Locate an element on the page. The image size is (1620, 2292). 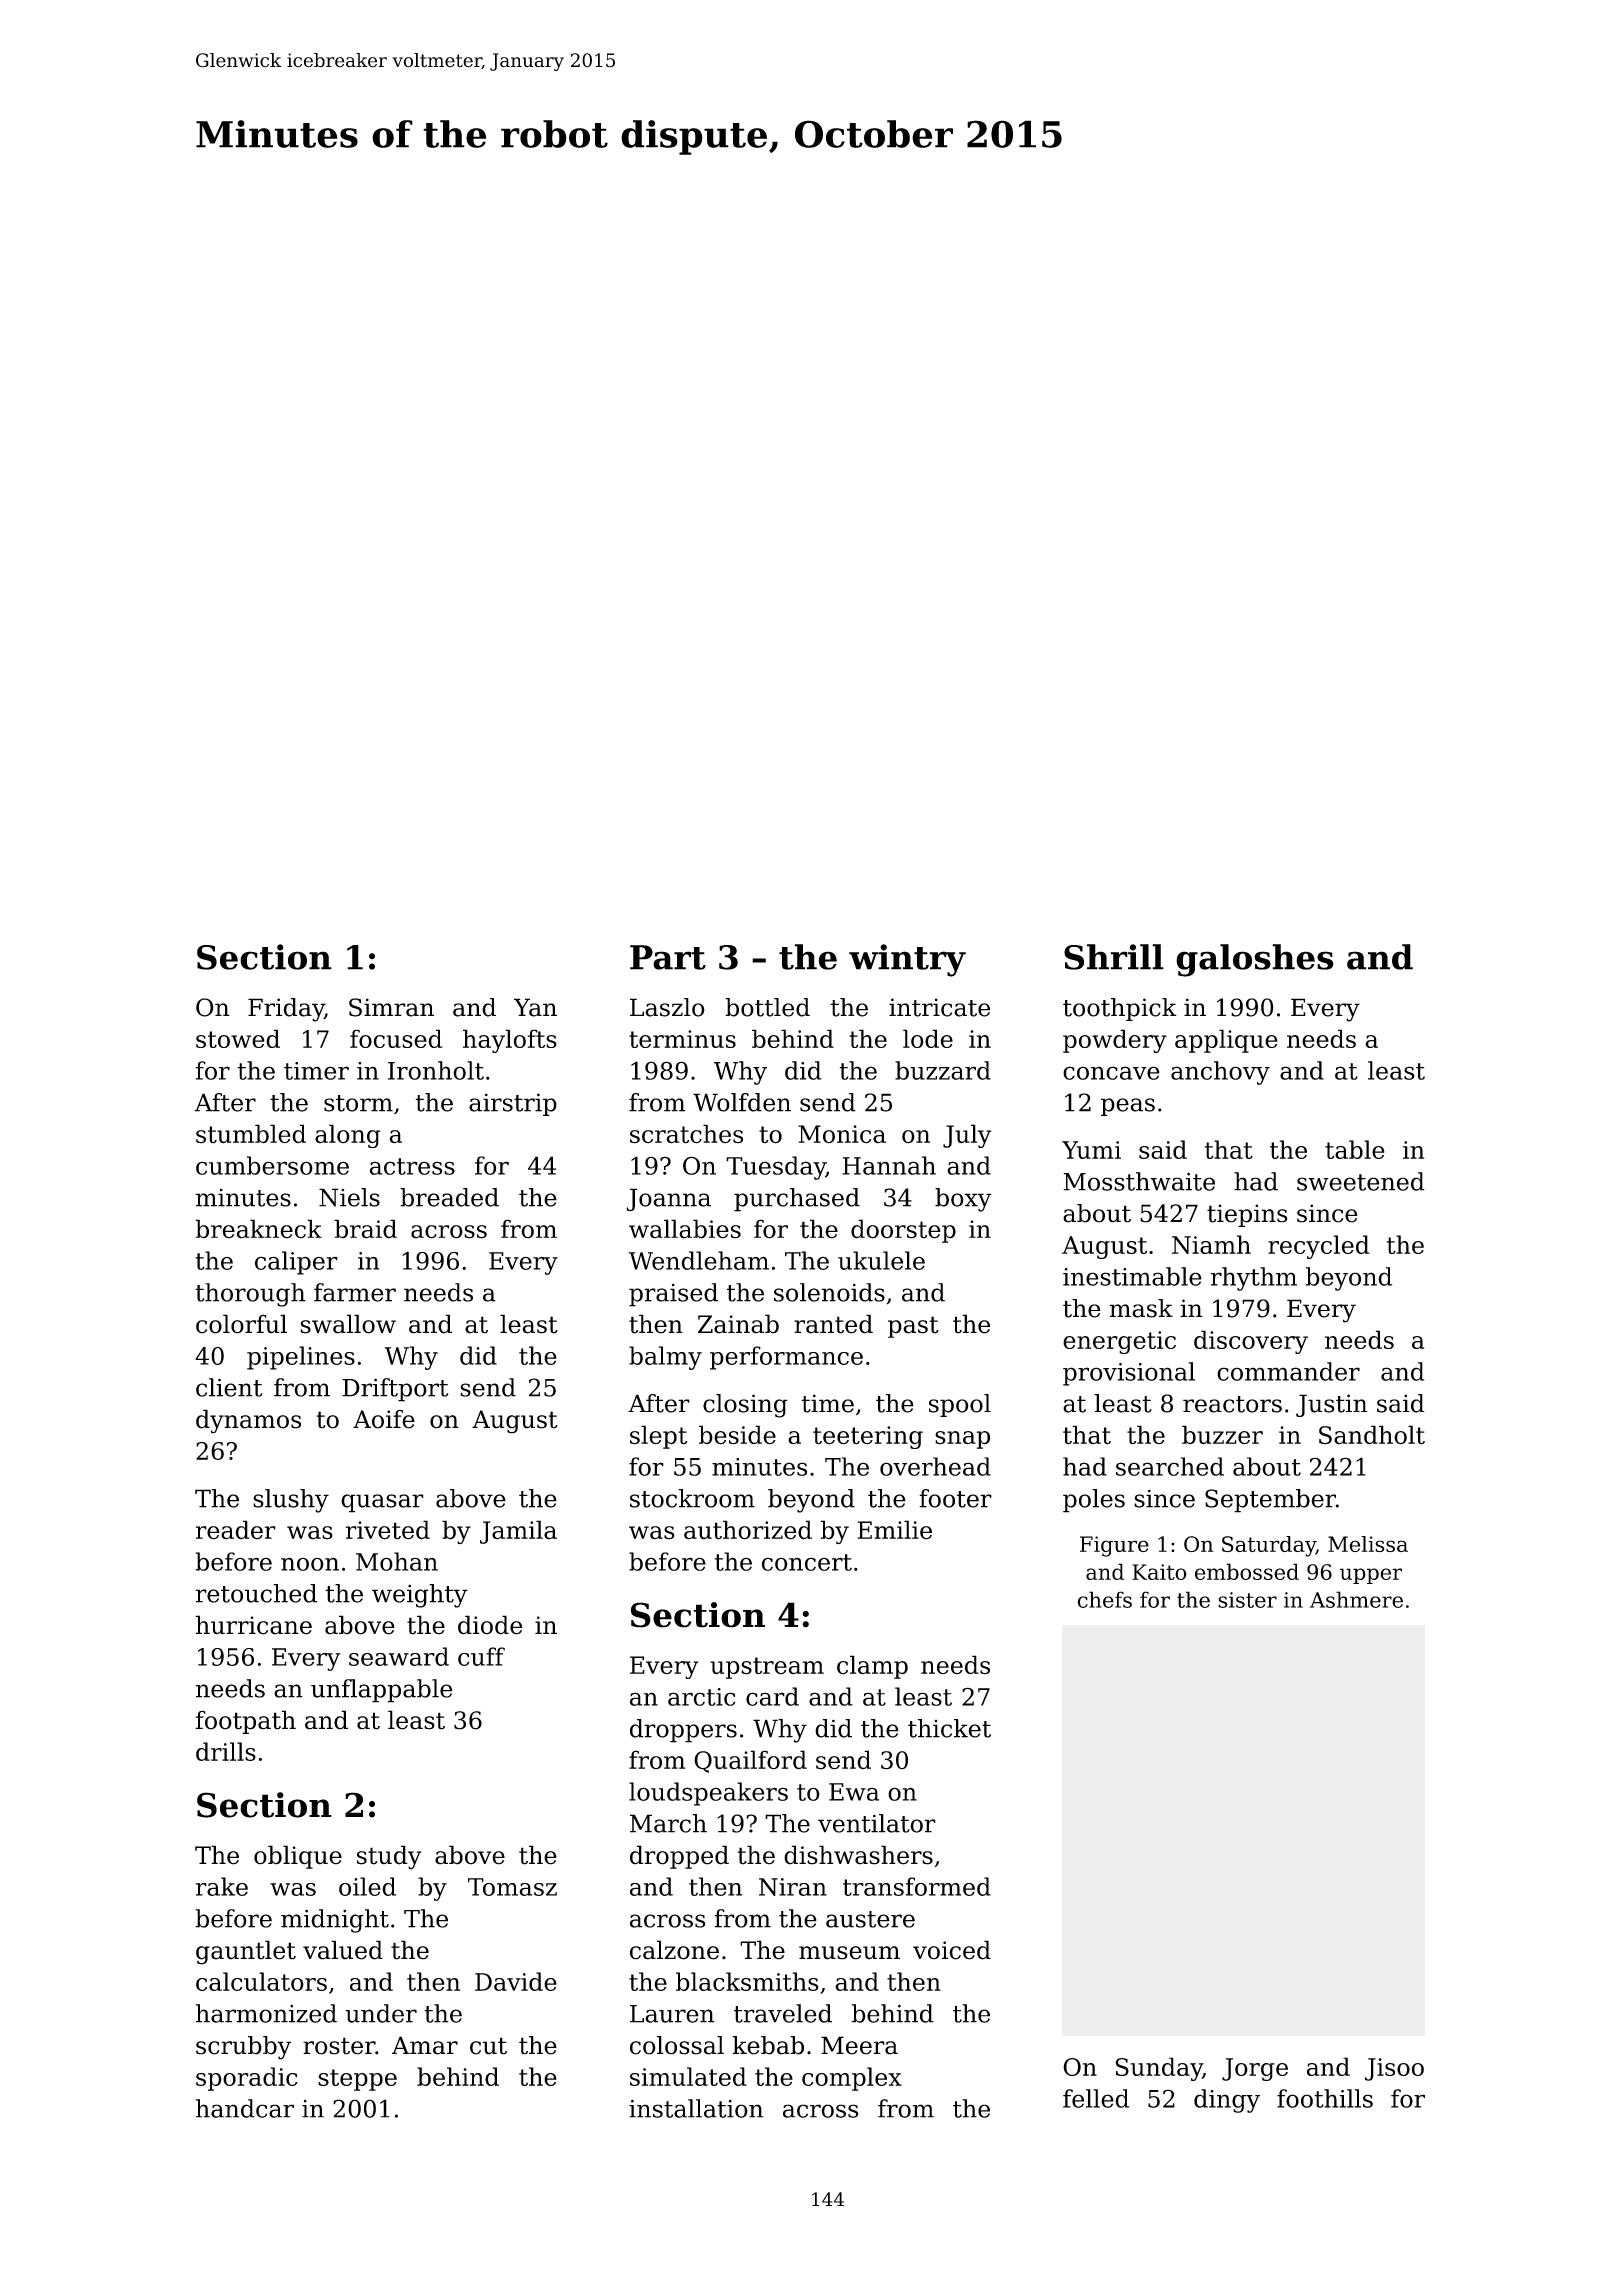
Part is located at coordinates (668, 957).
